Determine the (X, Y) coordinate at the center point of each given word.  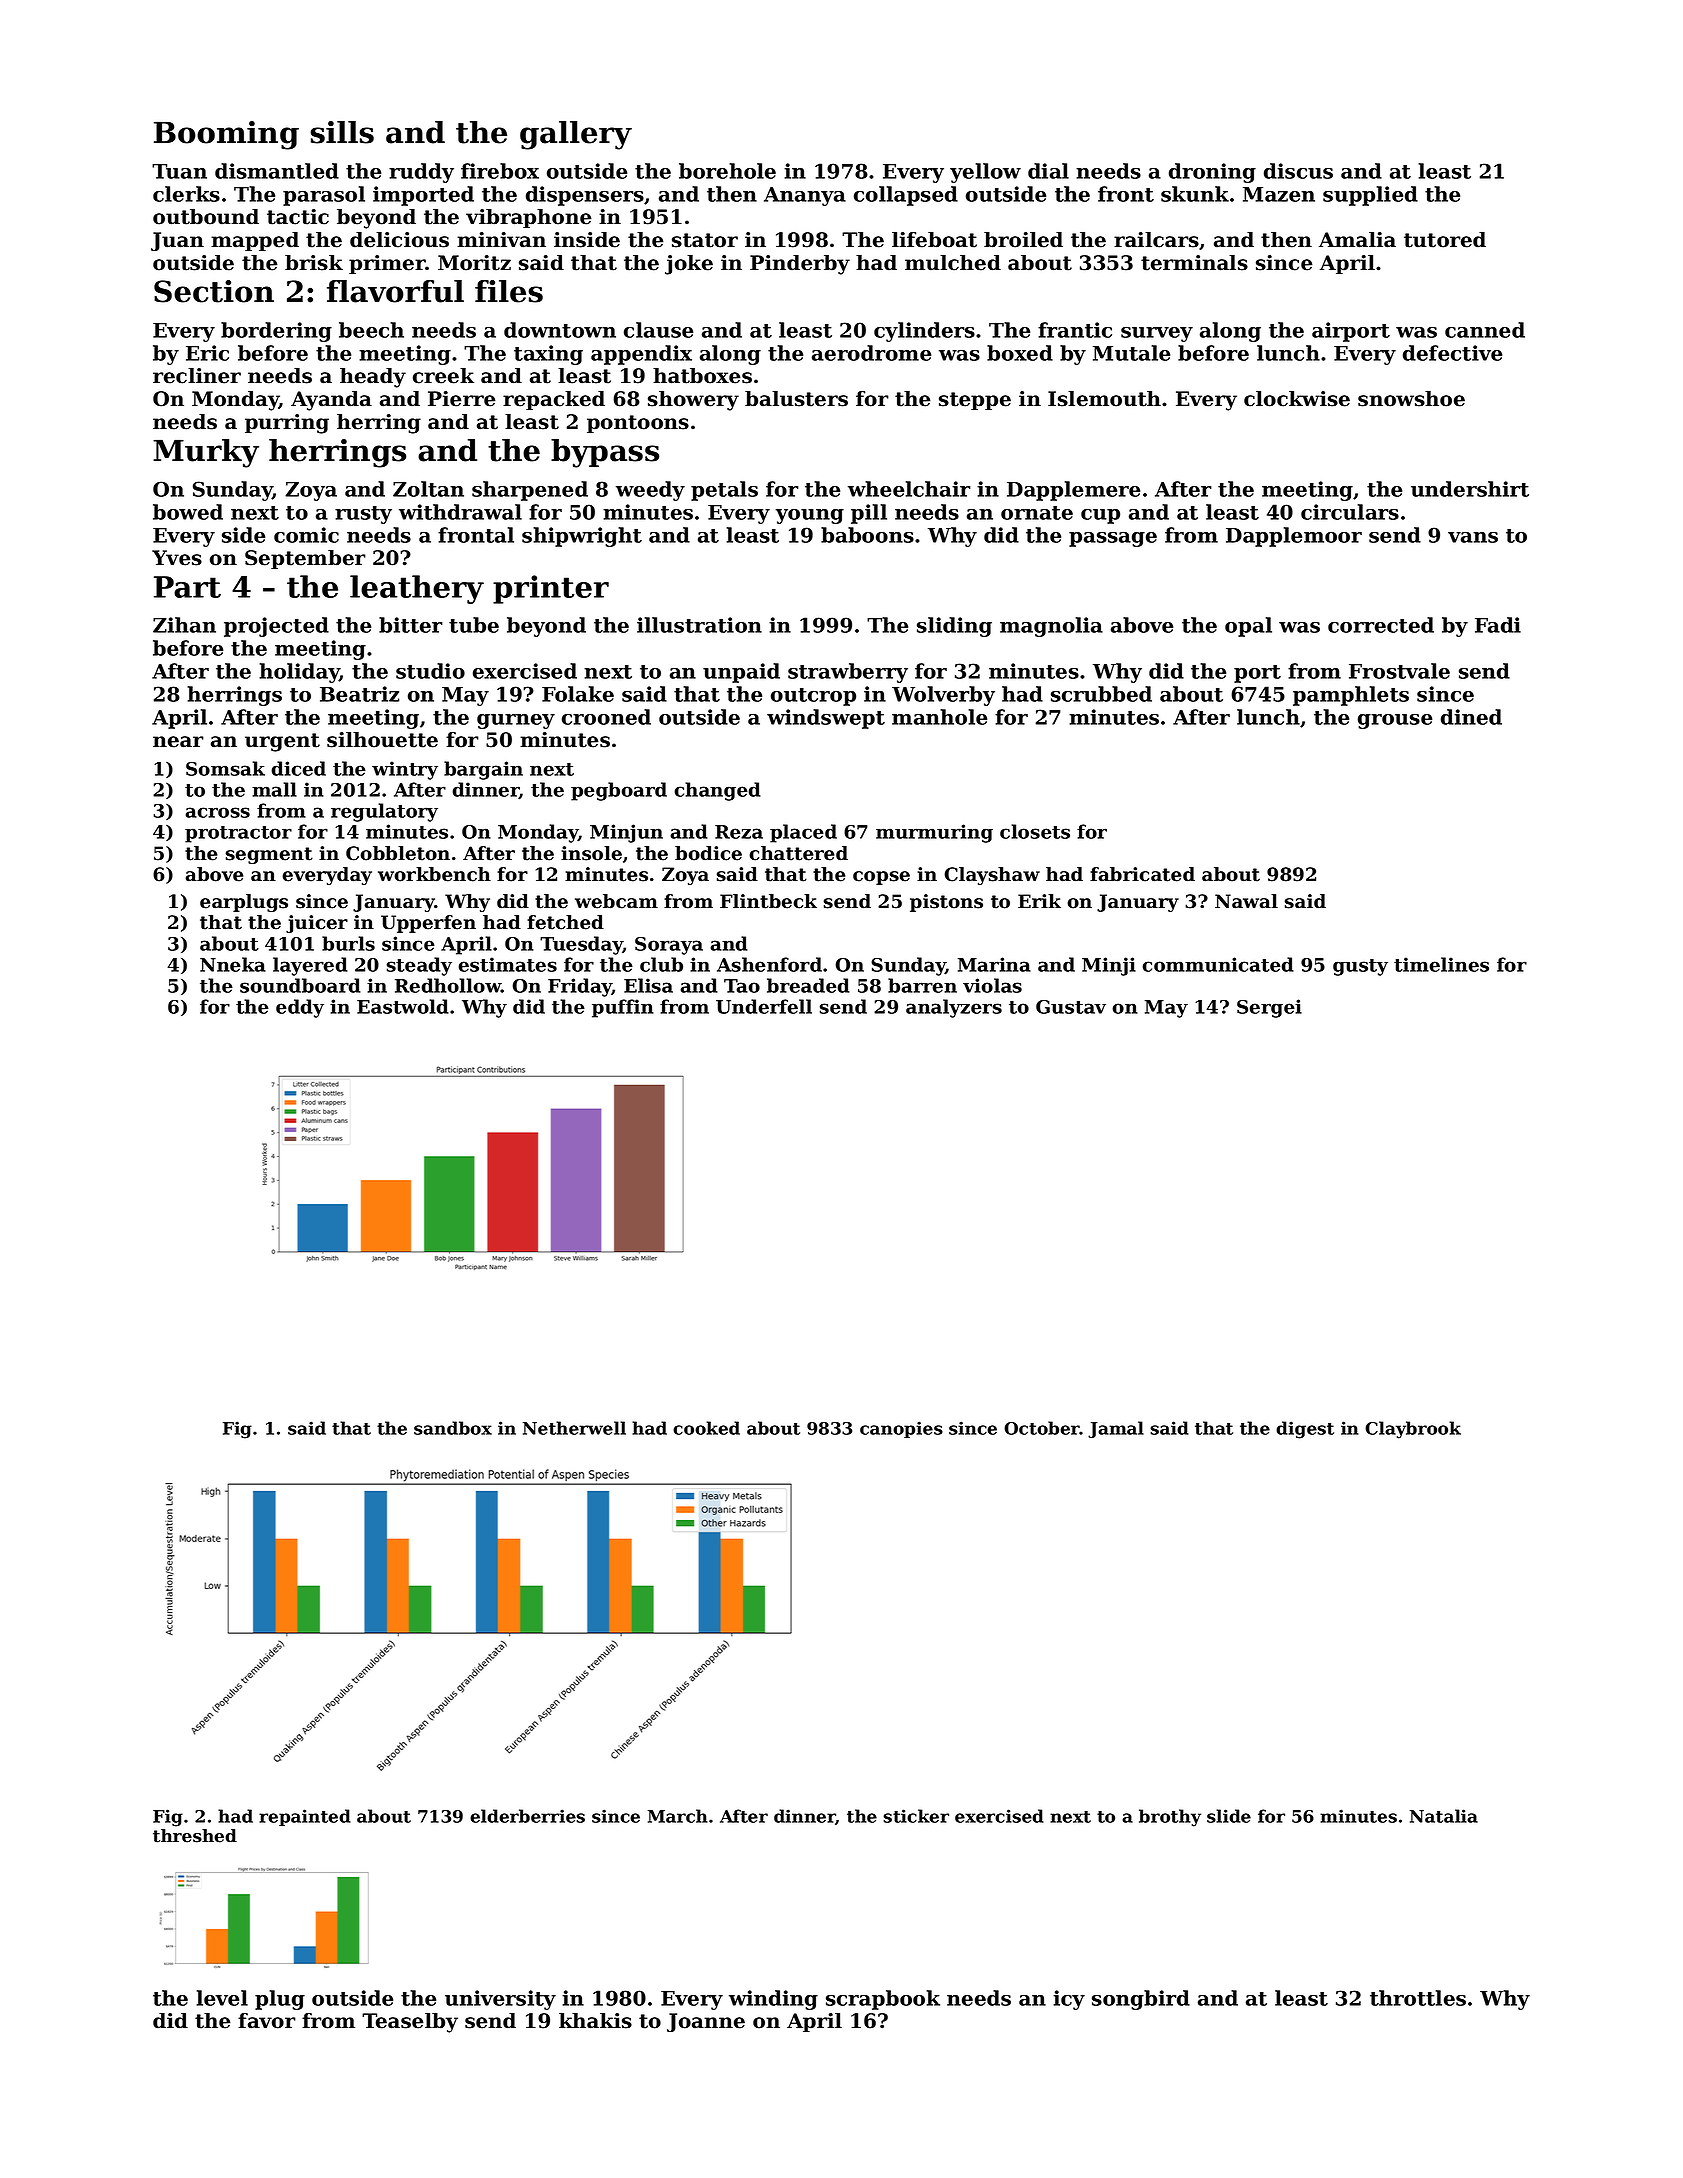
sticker (916, 1816)
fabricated (1142, 874)
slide (1229, 1816)
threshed (195, 1836)
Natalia (1444, 1816)
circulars (1350, 512)
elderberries (527, 1816)
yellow (985, 173)
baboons (867, 535)
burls (348, 943)
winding (773, 2000)
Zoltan (428, 489)
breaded (808, 985)
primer (387, 264)
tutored (1445, 240)
